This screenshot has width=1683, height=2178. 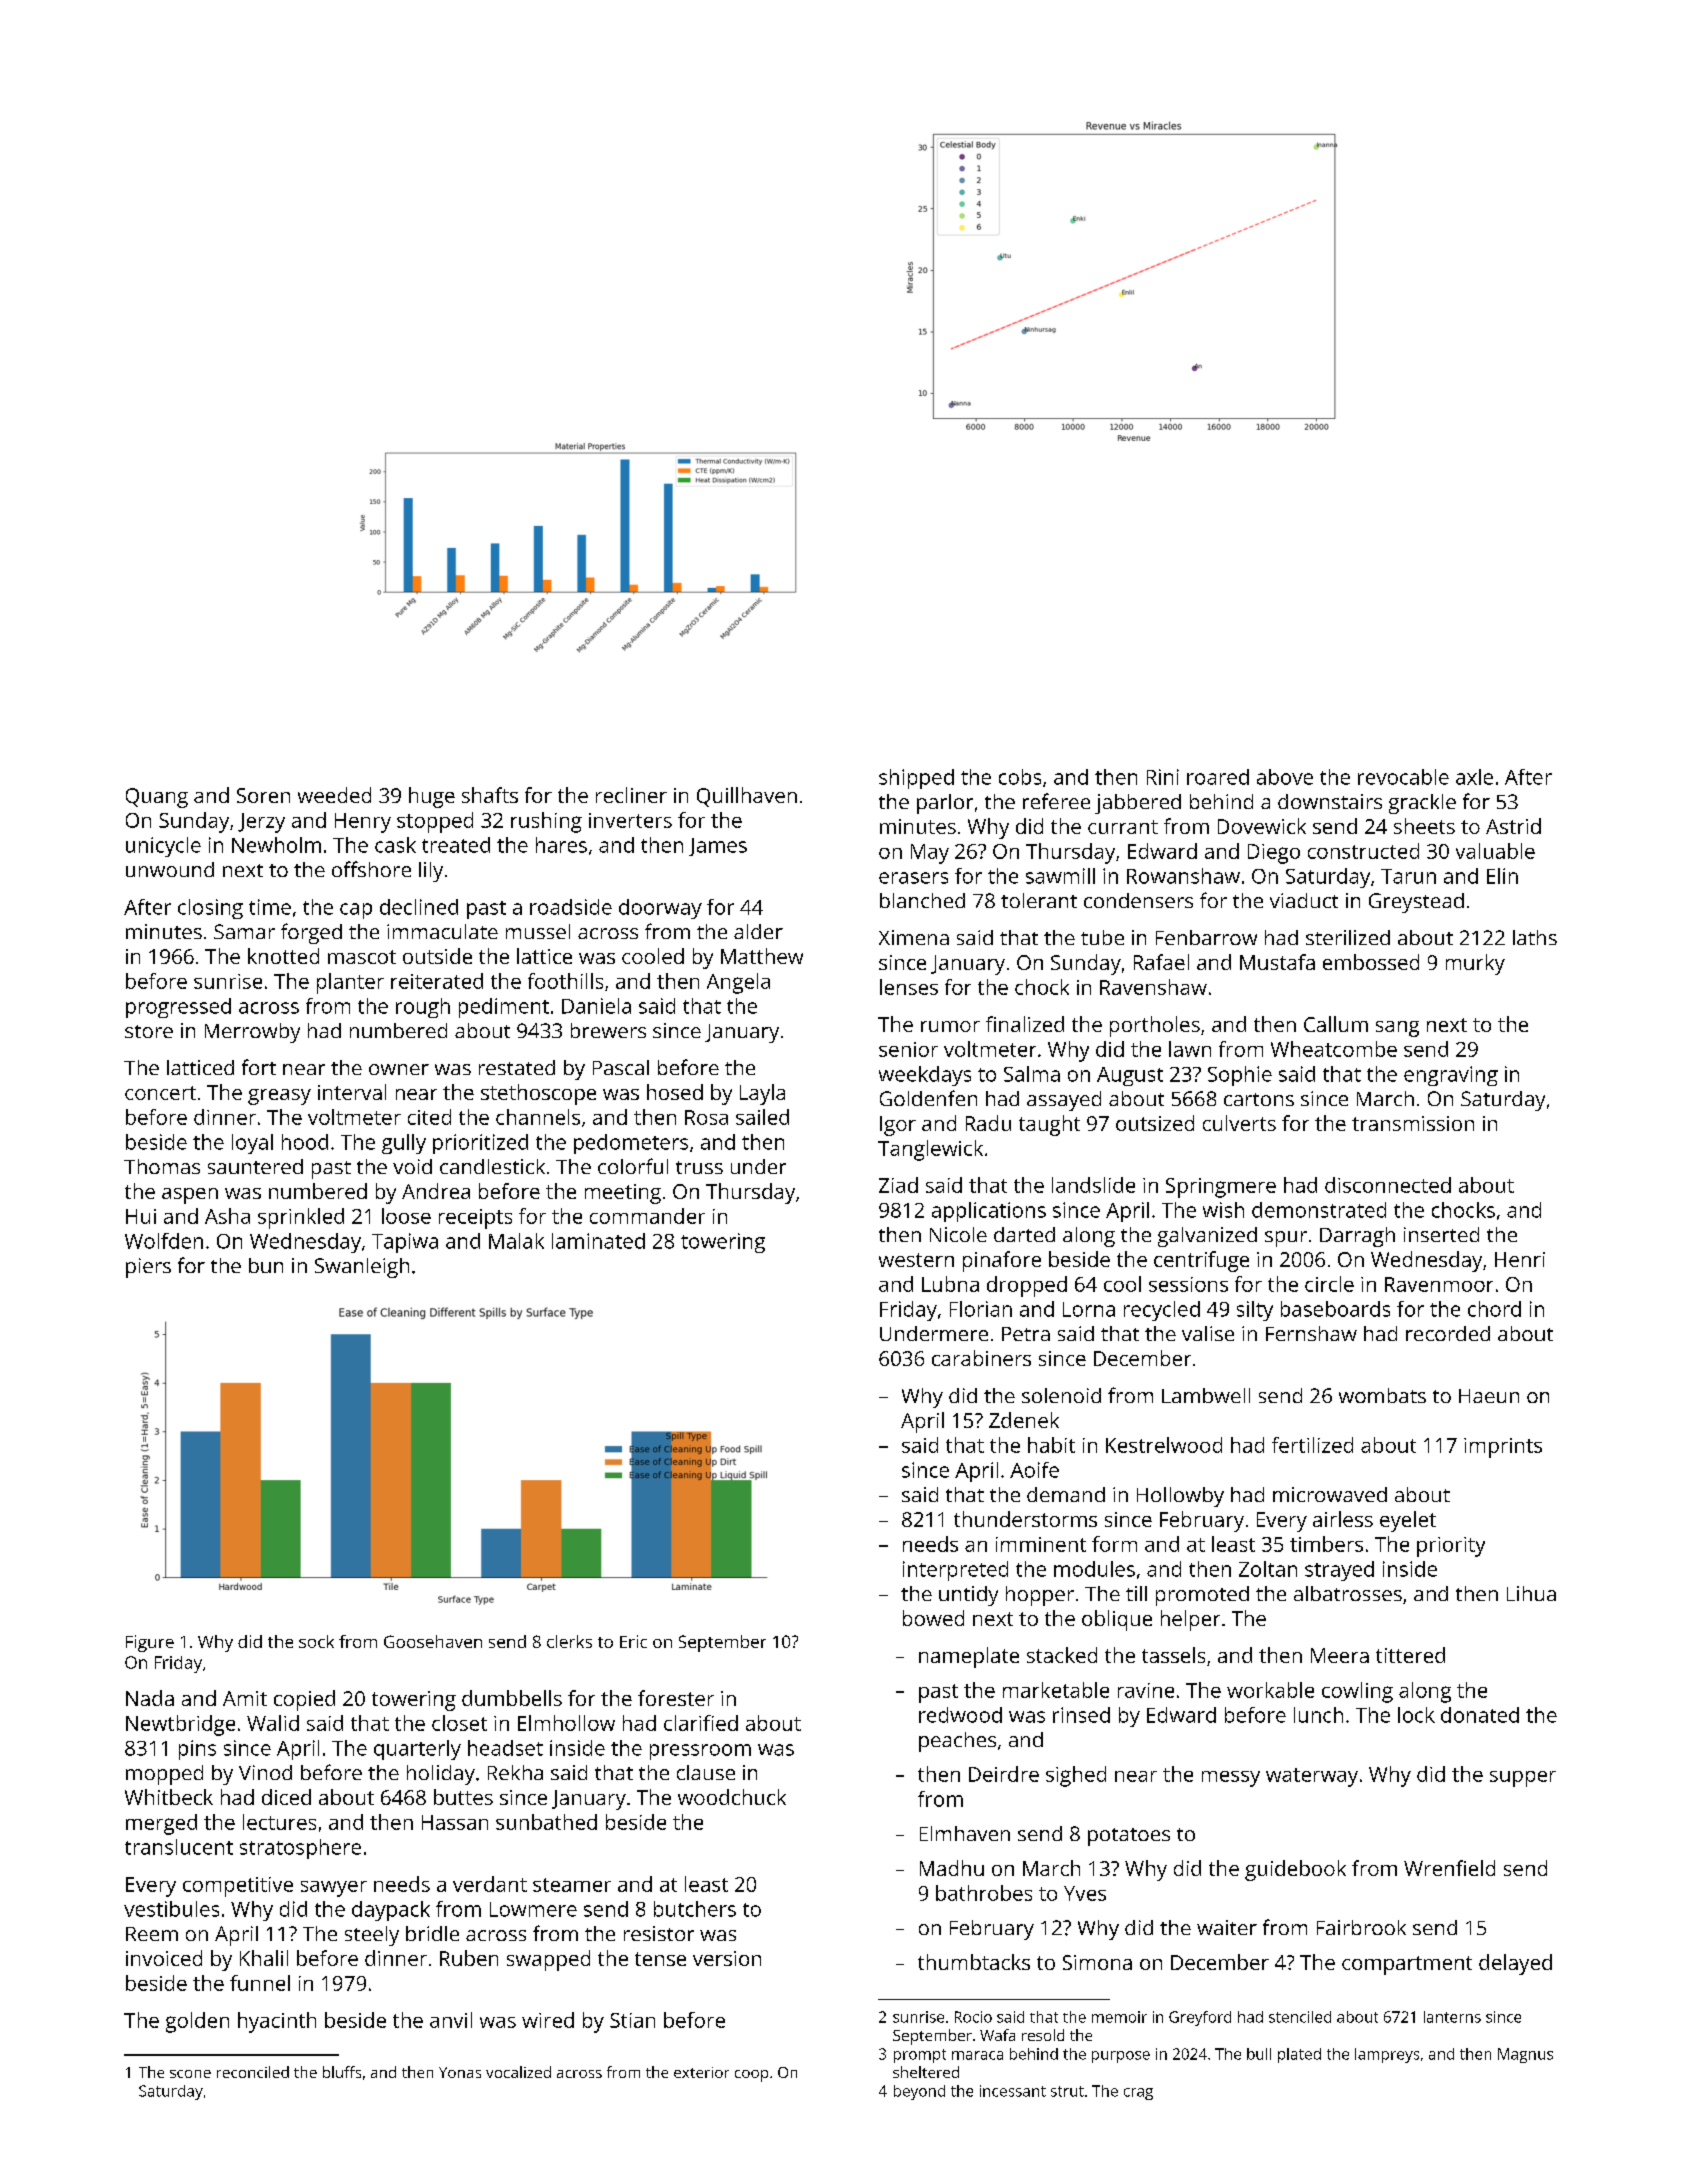 I want to click on Soren, so click(x=263, y=795).
